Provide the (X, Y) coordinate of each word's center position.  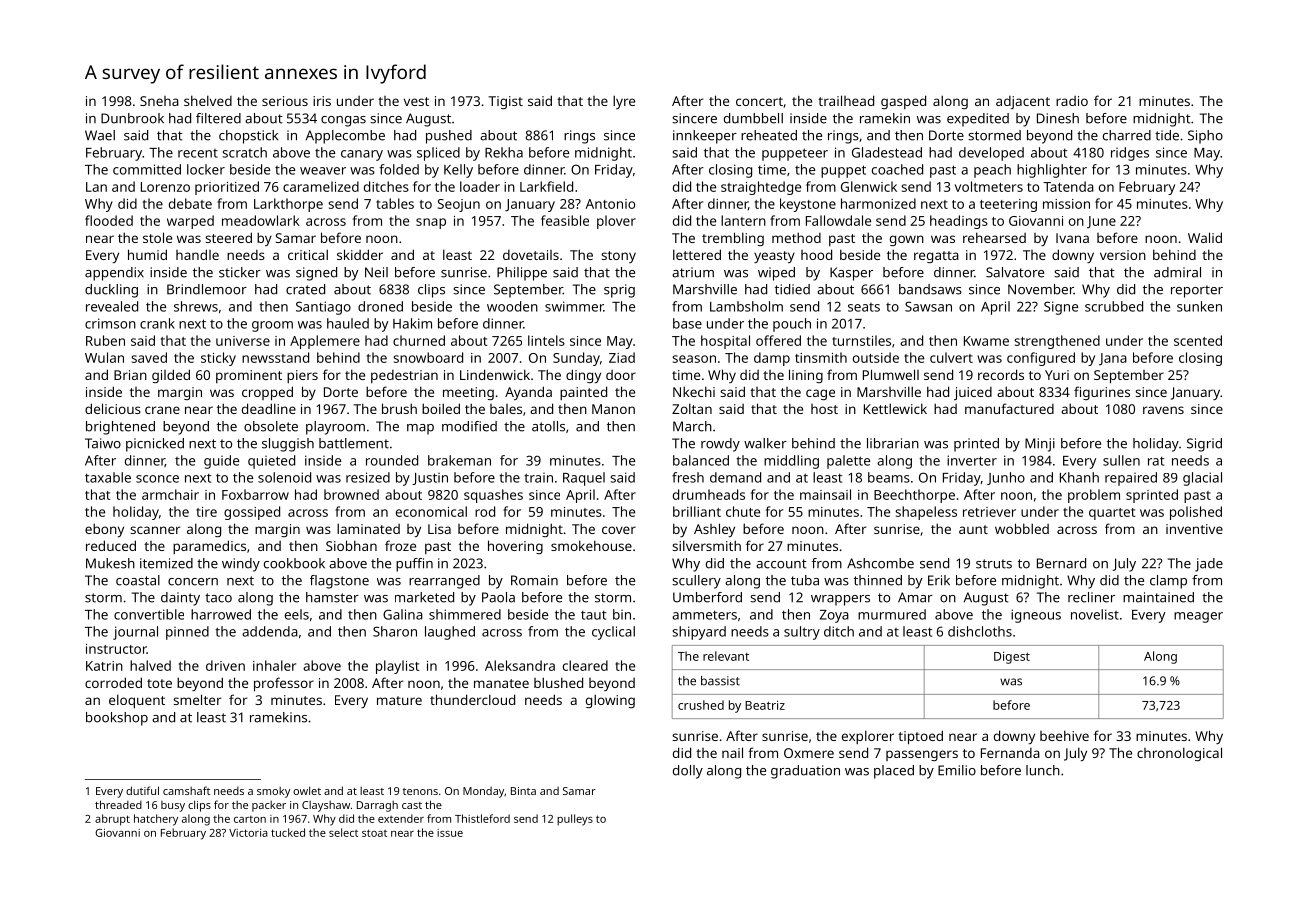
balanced (701, 460)
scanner (155, 530)
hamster (332, 597)
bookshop (117, 719)
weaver (323, 171)
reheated (769, 135)
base (687, 323)
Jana (1113, 359)
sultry (802, 633)
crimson (110, 323)
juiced (973, 393)
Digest (1012, 658)
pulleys (575, 820)
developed (991, 154)
